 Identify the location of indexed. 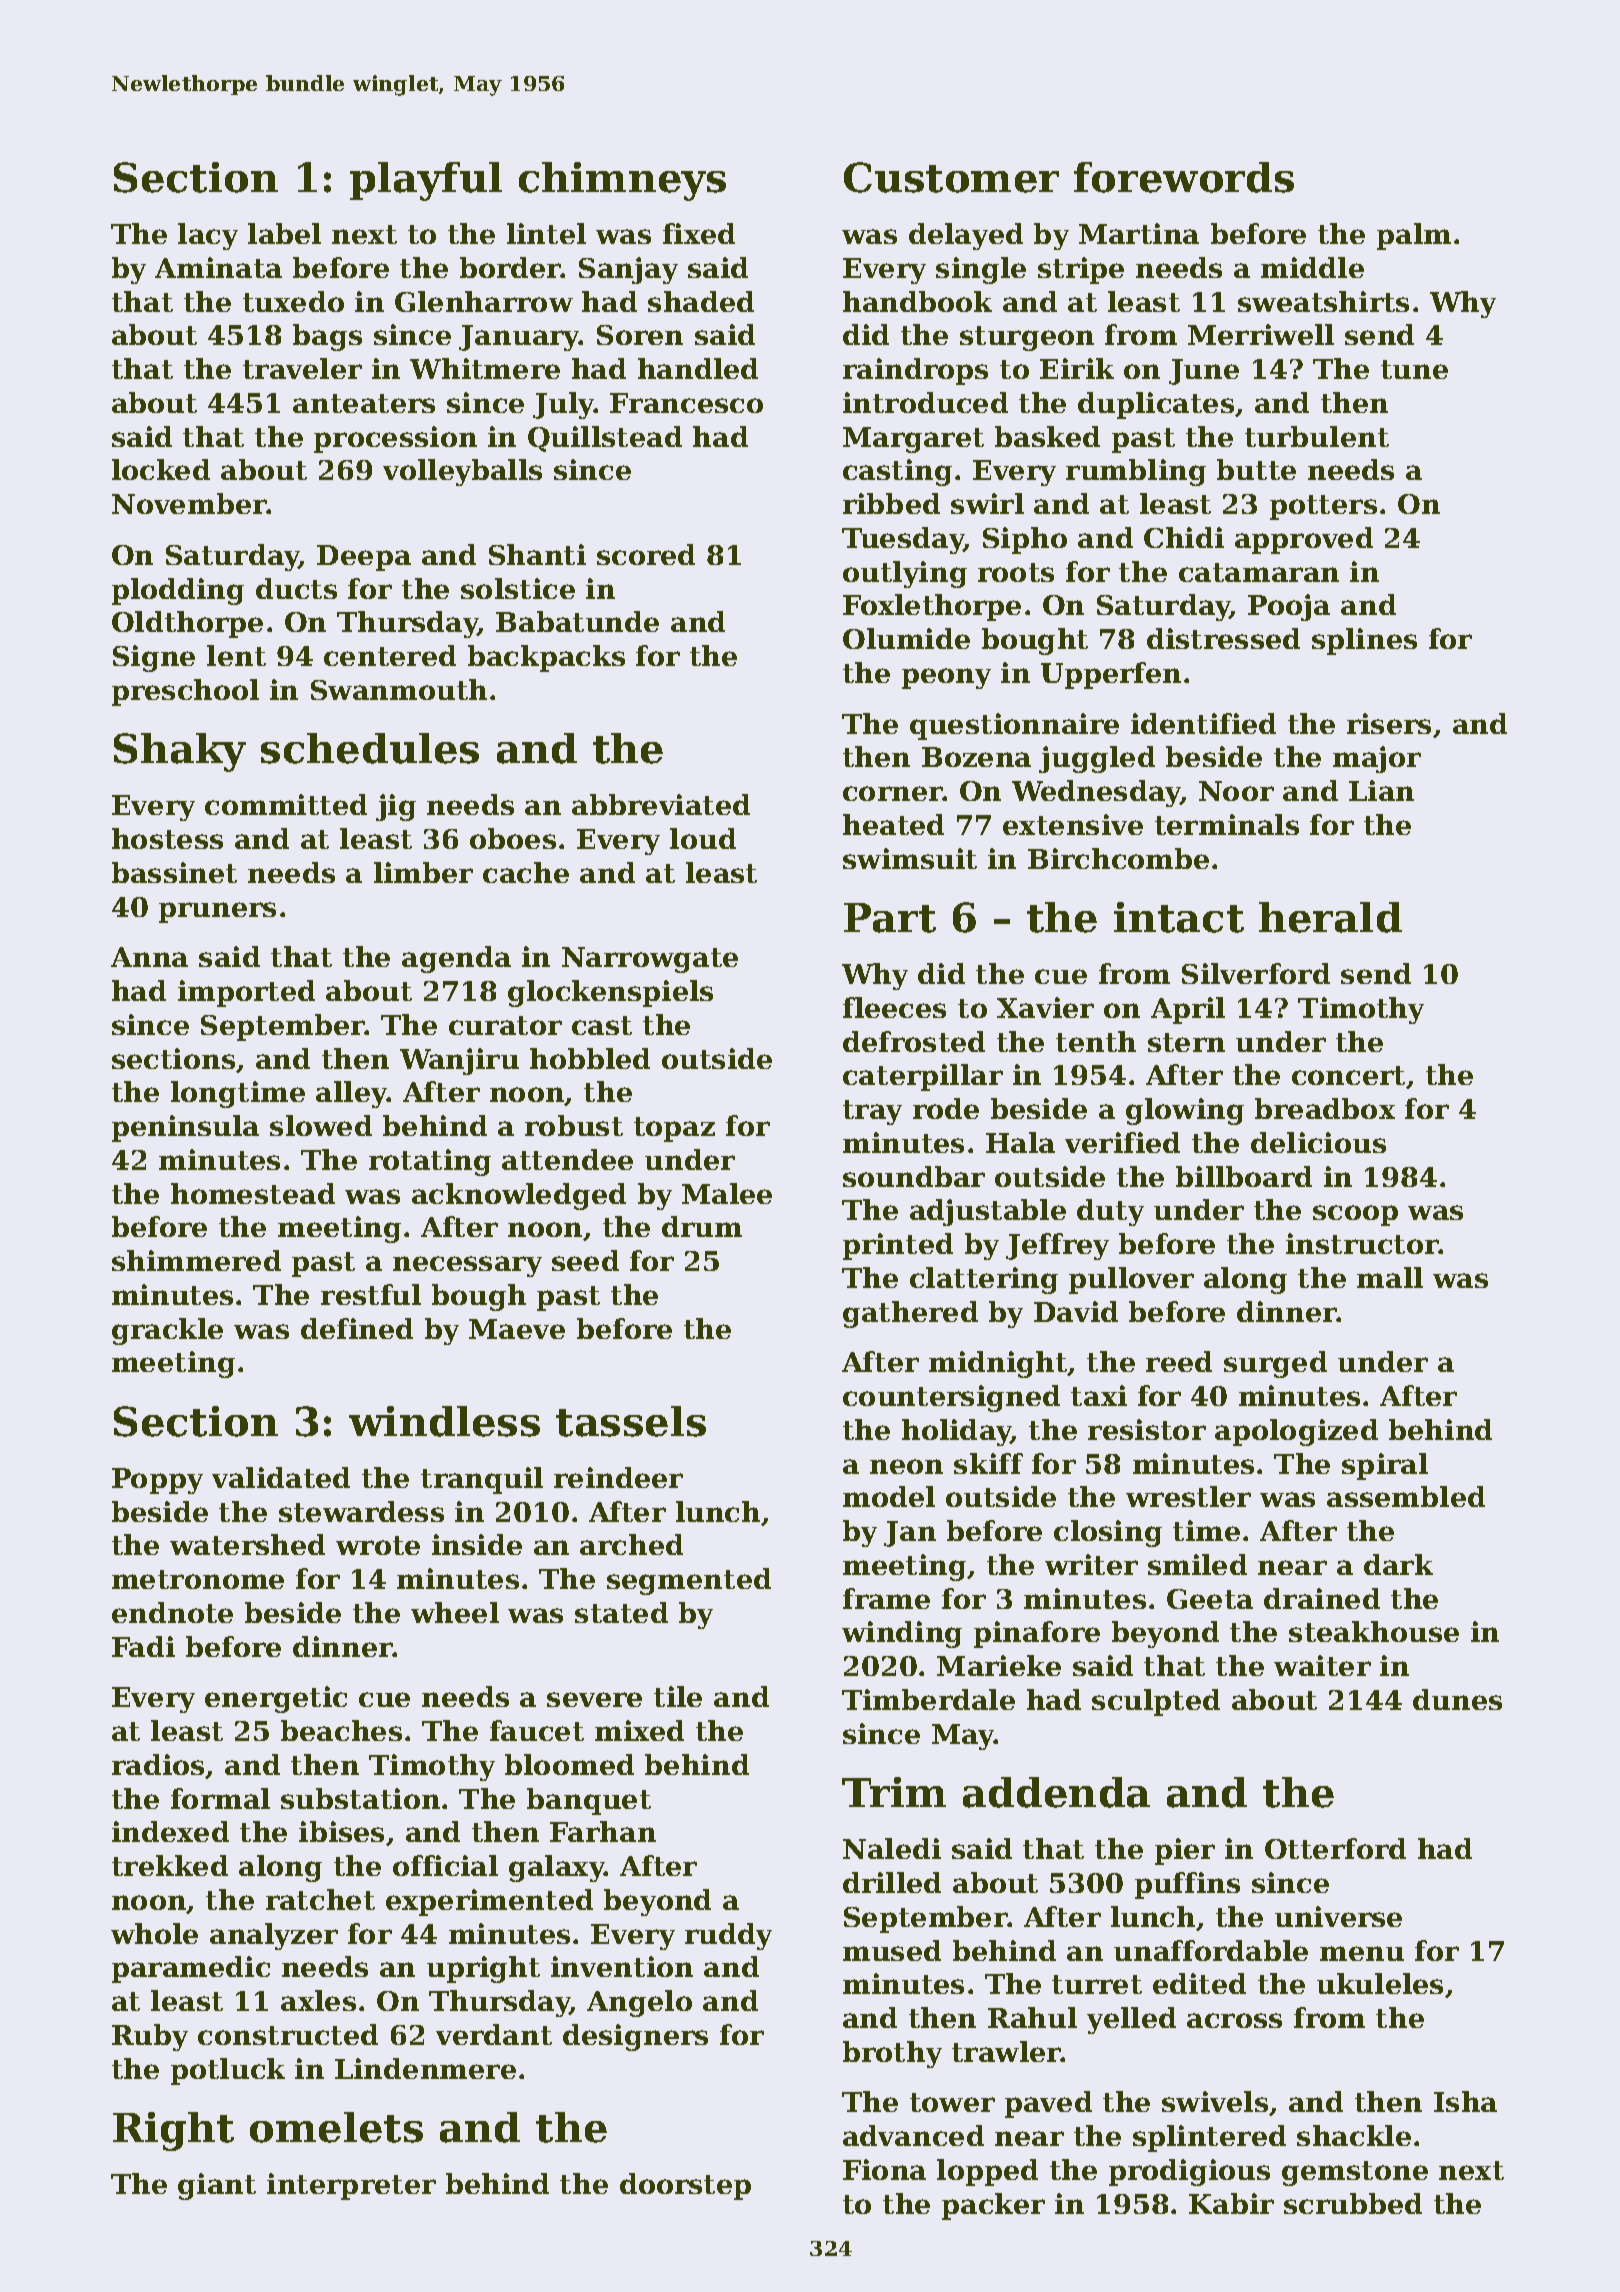
(170, 1831).
